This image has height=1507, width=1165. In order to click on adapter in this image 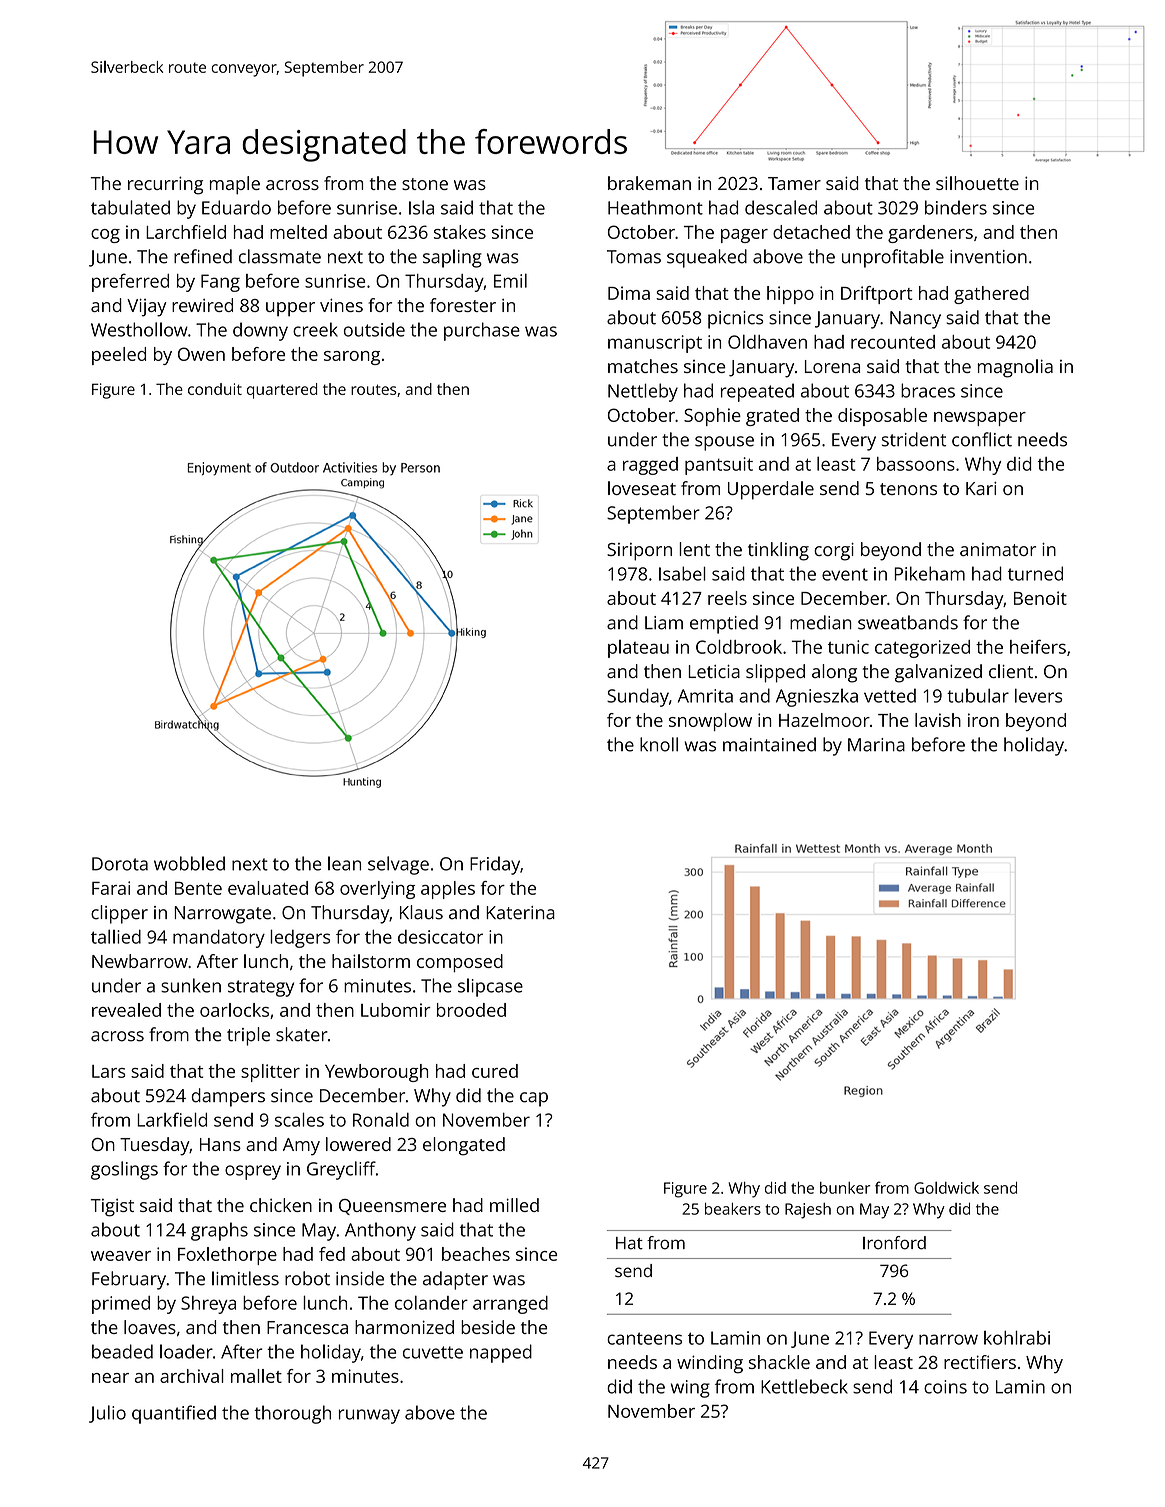, I will do `click(455, 1280)`.
